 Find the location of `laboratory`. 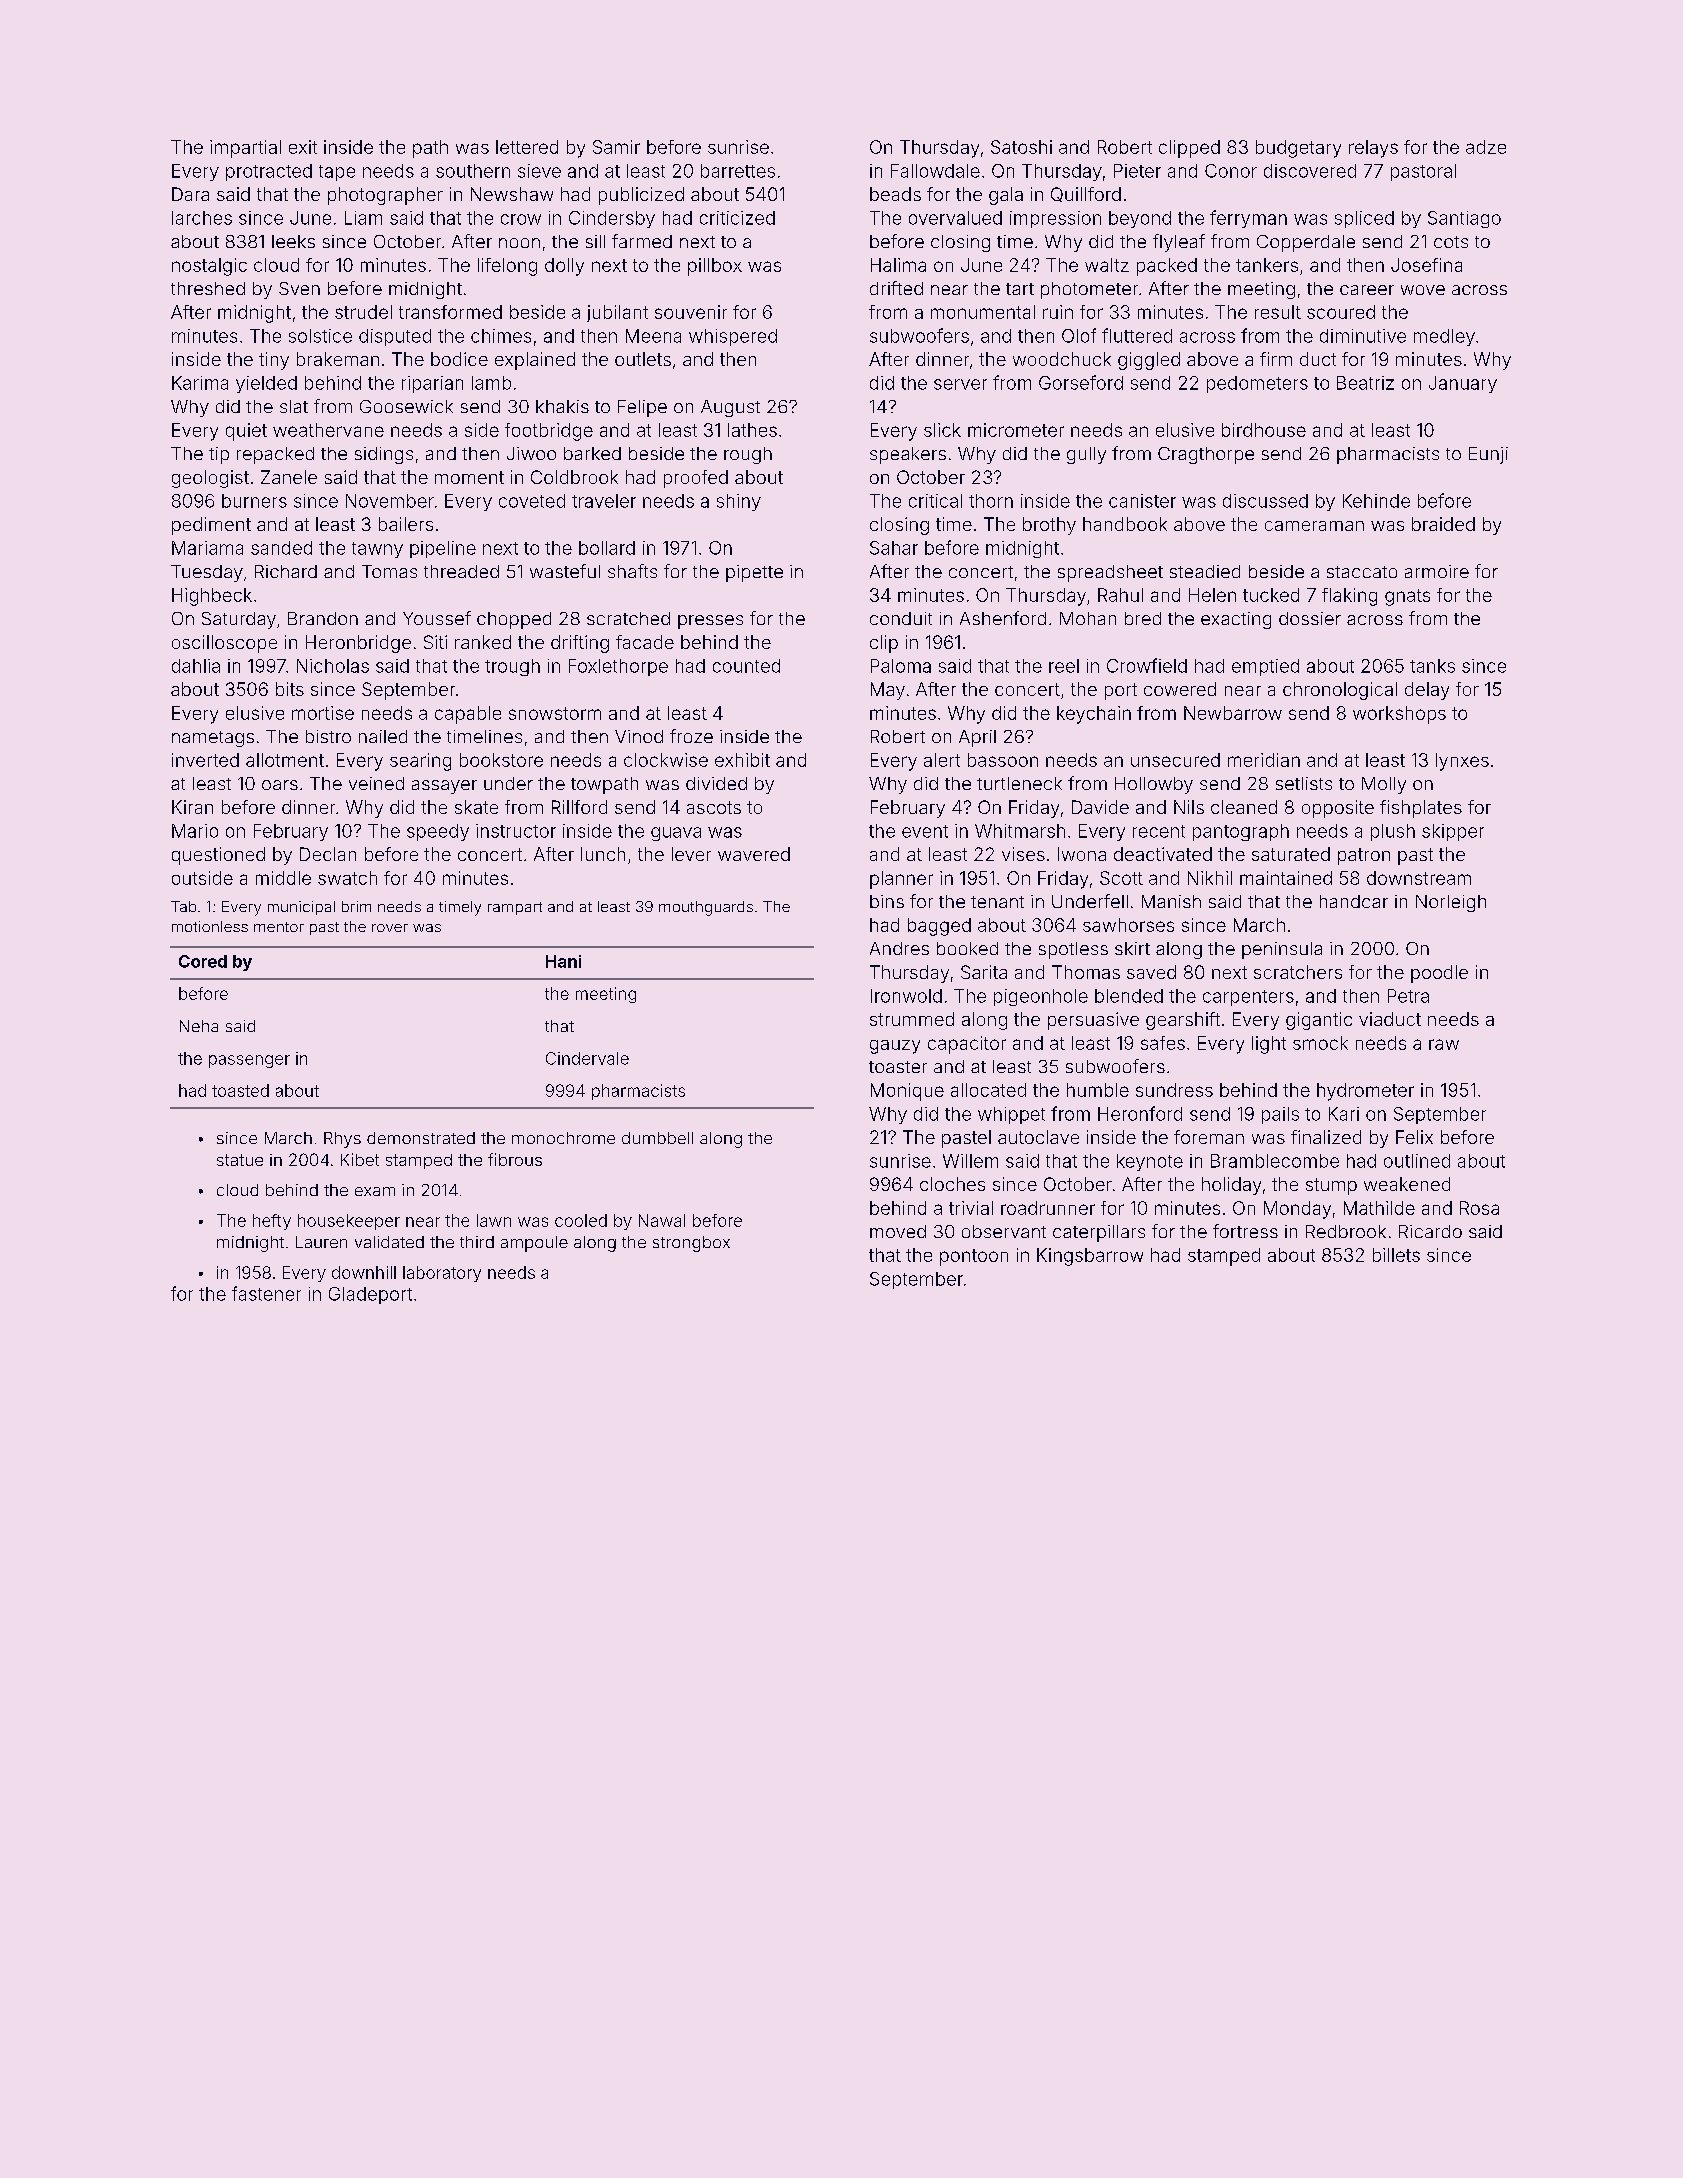

laboratory is located at coordinates (442, 1274).
